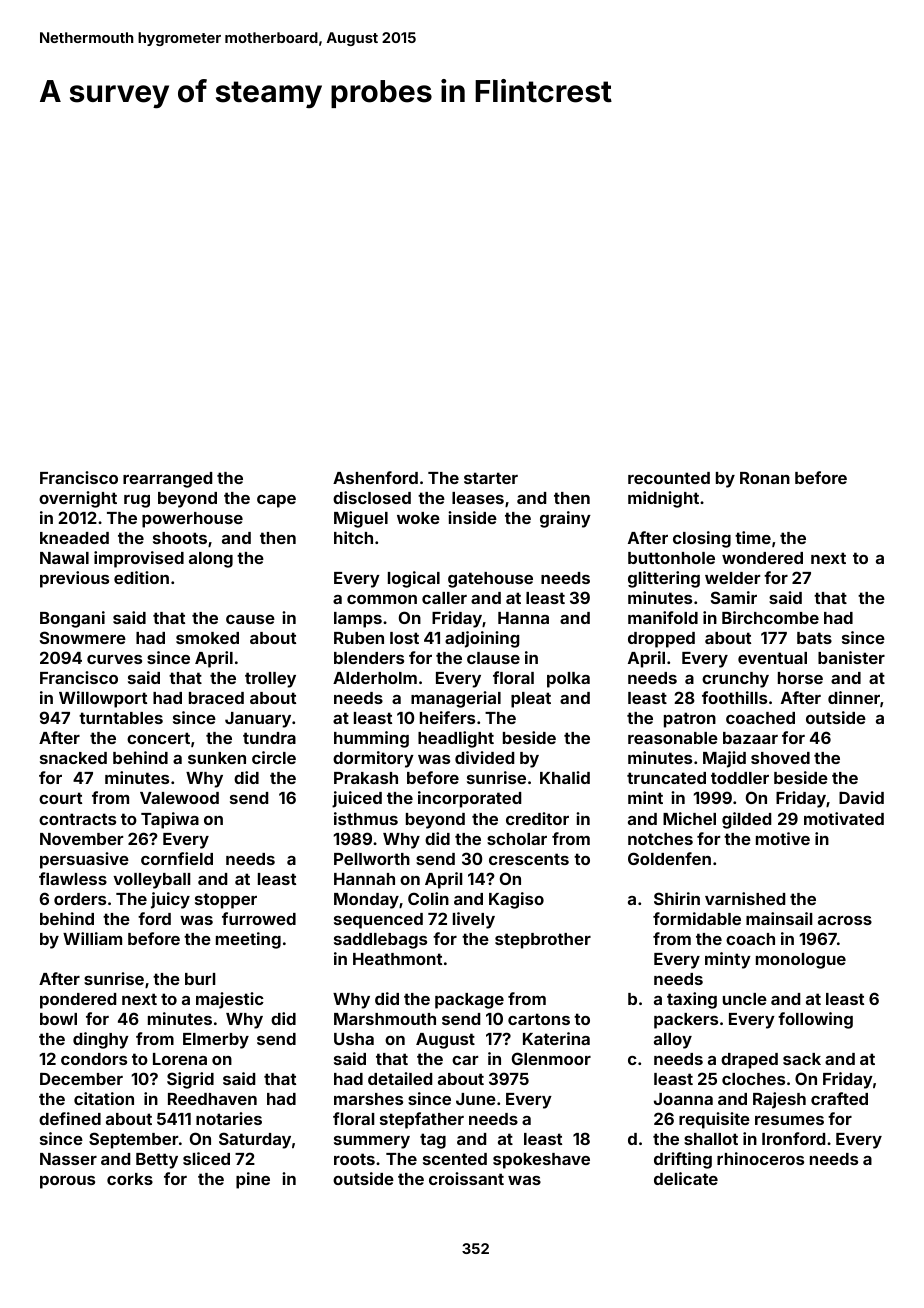  What do you see at coordinates (669, 478) in the screenshot?
I see `recounted` at bounding box center [669, 478].
